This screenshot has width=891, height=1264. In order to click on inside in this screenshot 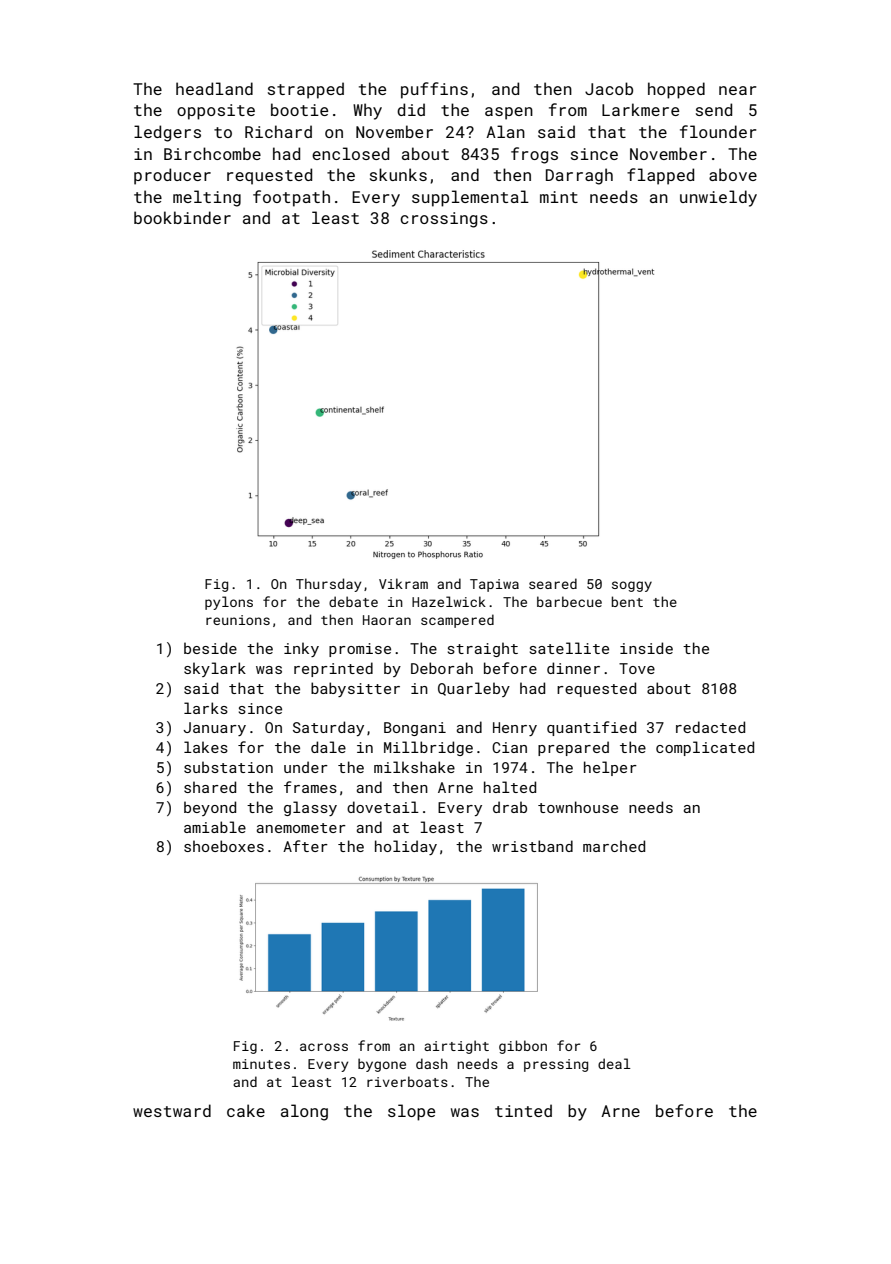, I will do `click(646, 648)`.
